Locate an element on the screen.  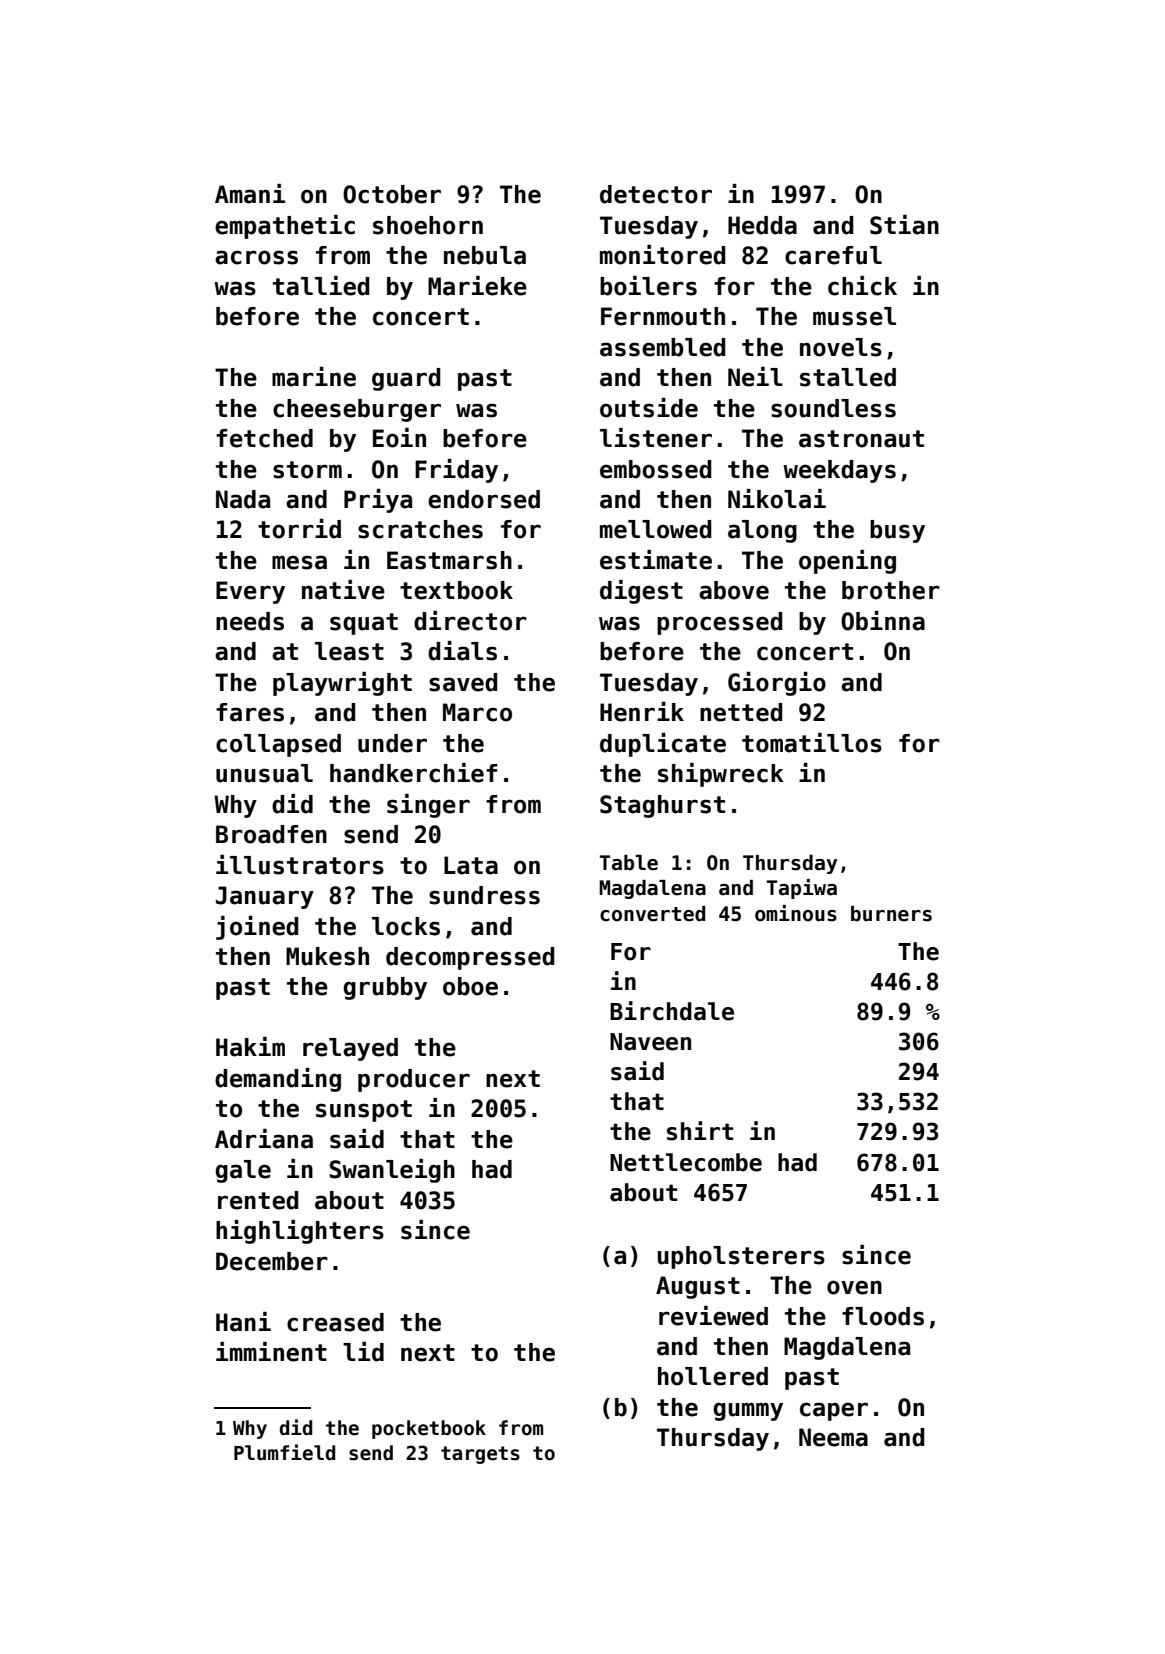
Birchdale is located at coordinates (672, 1011).
